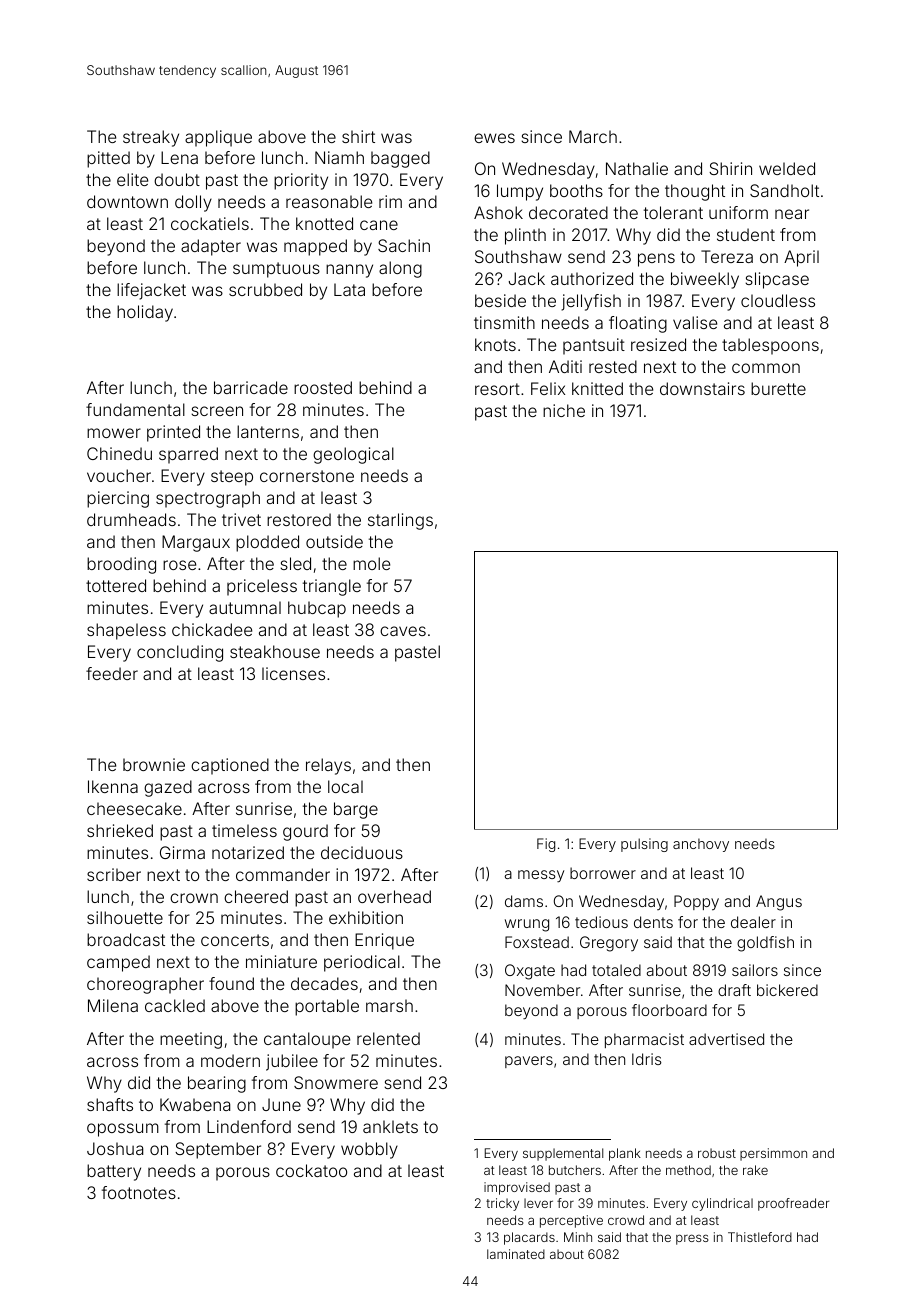 The height and width of the screenshot is (1314, 924). Describe the element at coordinates (653, 922) in the screenshot. I see `dents` at that location.
